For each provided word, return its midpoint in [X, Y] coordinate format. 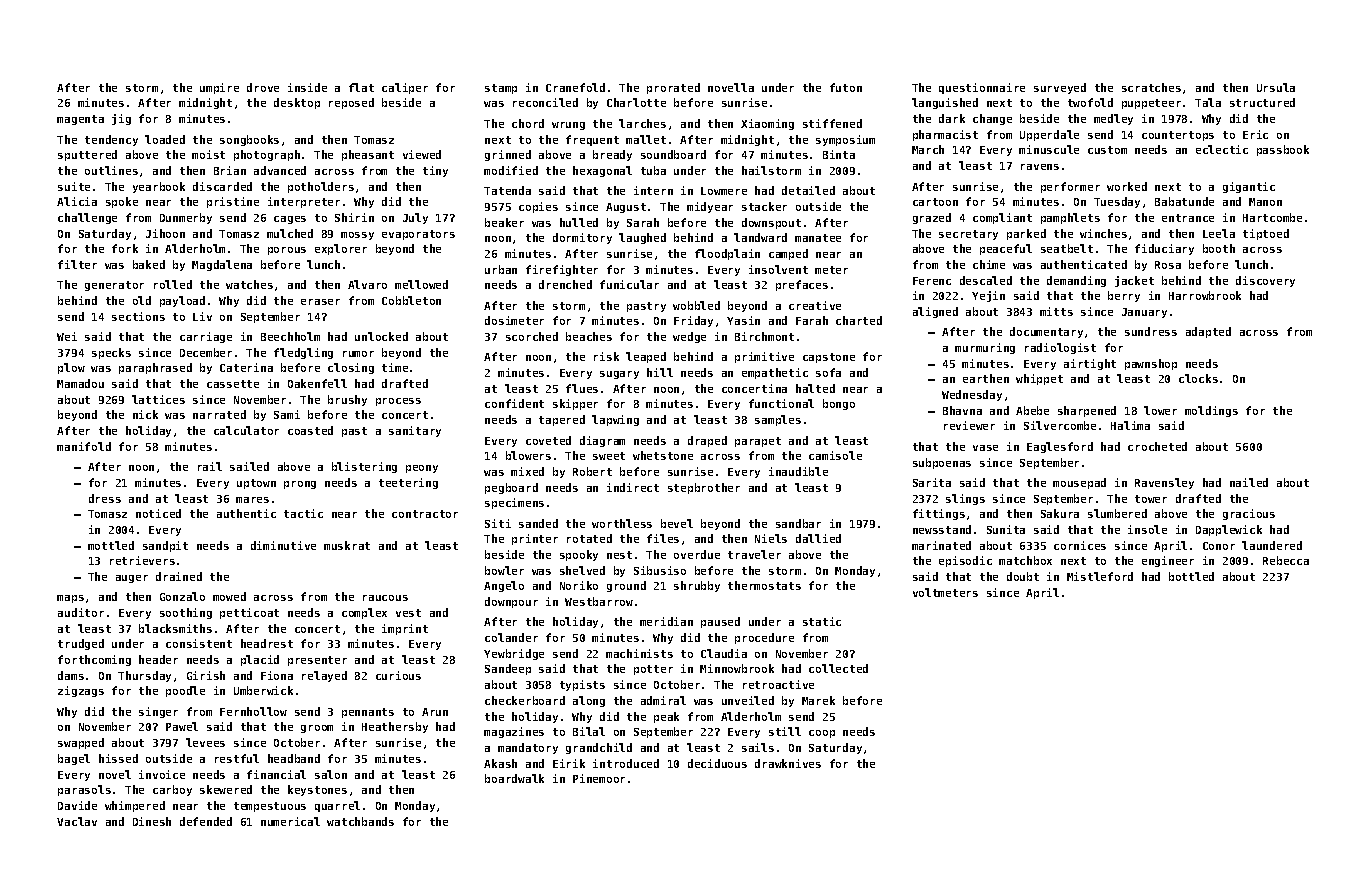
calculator [246, 430]
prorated [673, 88]
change [992, 119]
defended [206, 821]
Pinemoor [599, 778]
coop [822, 734]
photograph [267, 155]
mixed [527, 471]
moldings [1211, 411]
